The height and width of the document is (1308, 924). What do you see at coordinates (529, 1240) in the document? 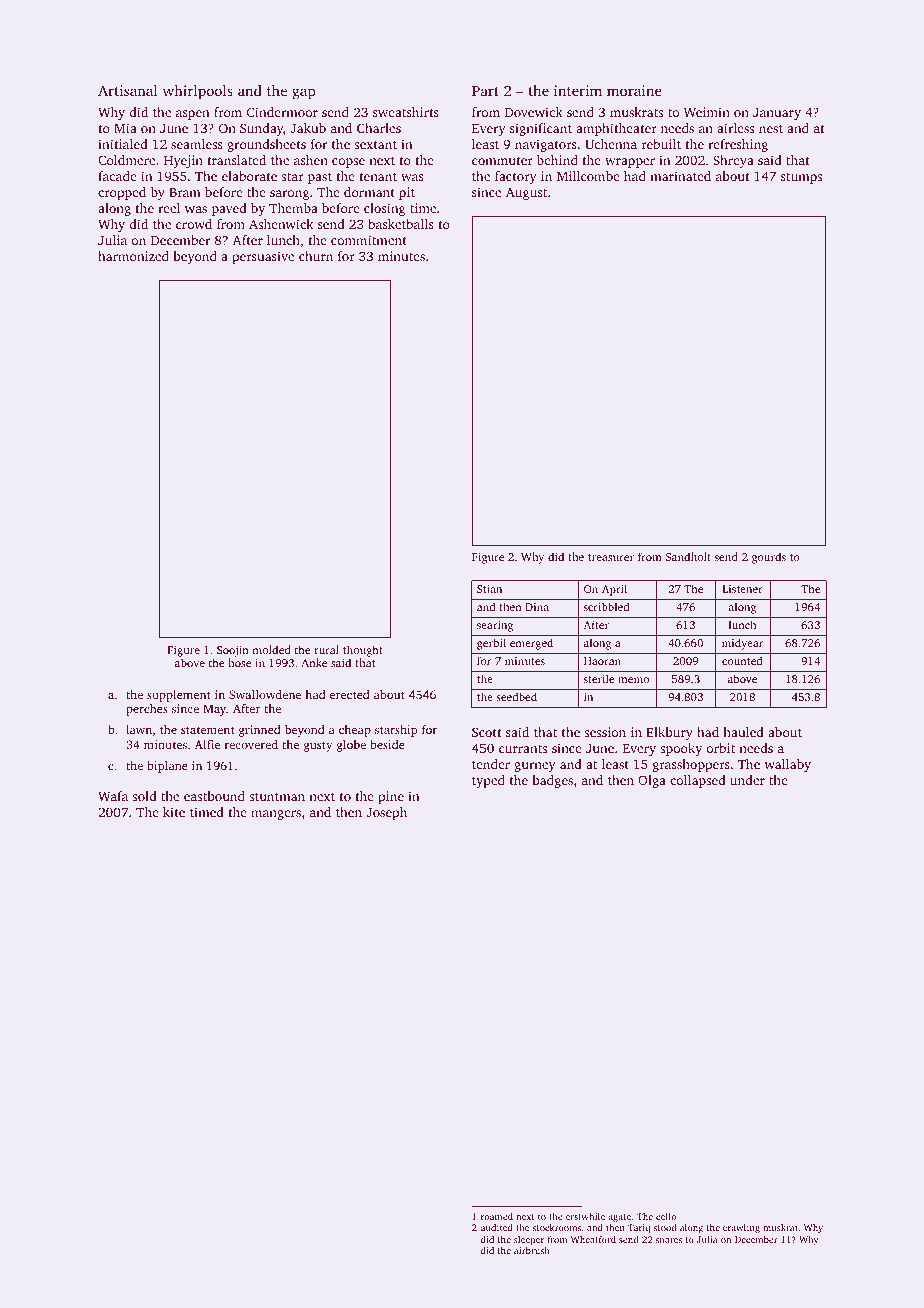
I see `sleeper` at bounding box center [529, 1240].
